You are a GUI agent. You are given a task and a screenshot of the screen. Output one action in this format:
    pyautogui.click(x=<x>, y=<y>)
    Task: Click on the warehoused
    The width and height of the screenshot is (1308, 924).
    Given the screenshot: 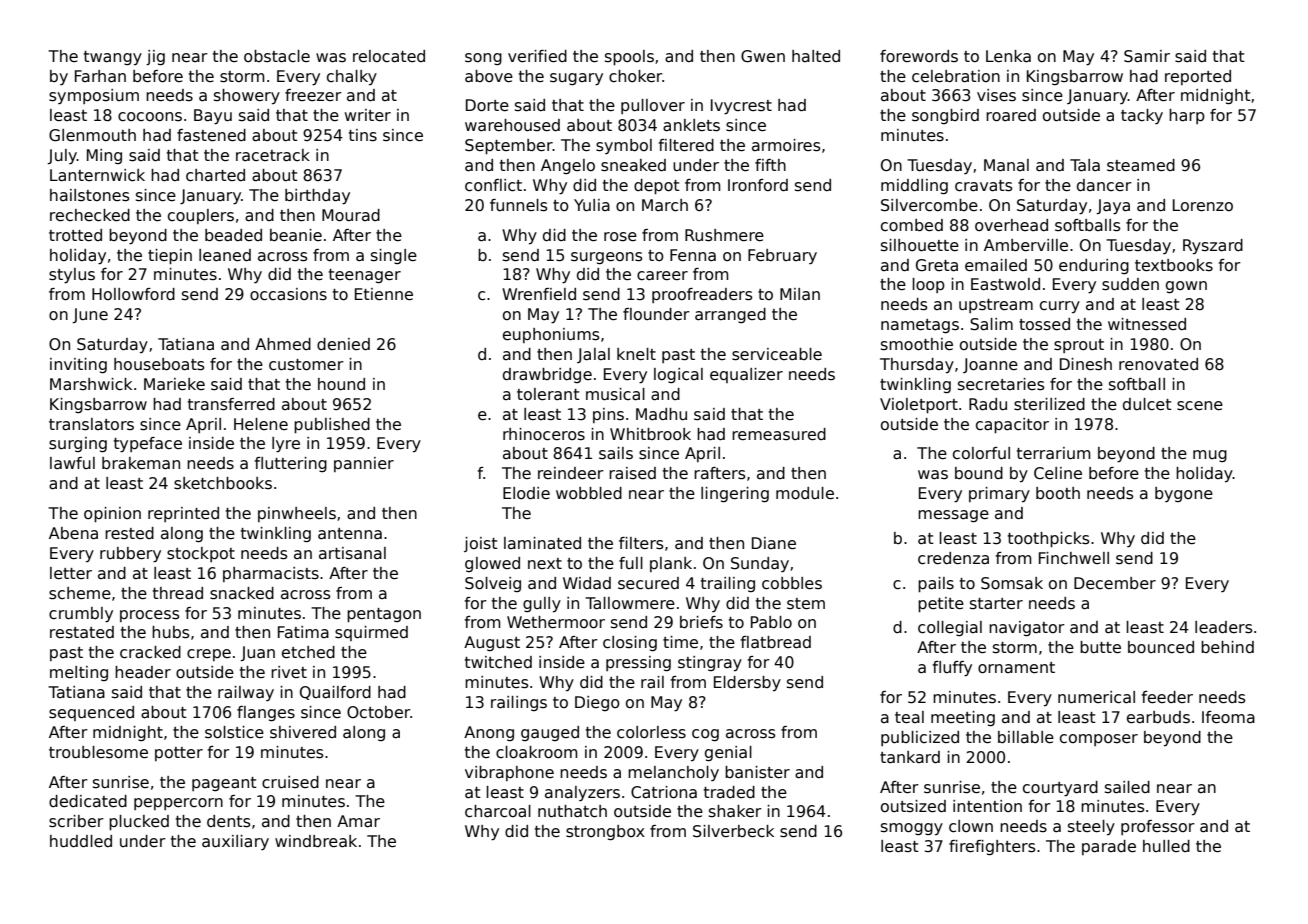 What is the action you would take?
    pyautogui.click(x=512, y=125)
